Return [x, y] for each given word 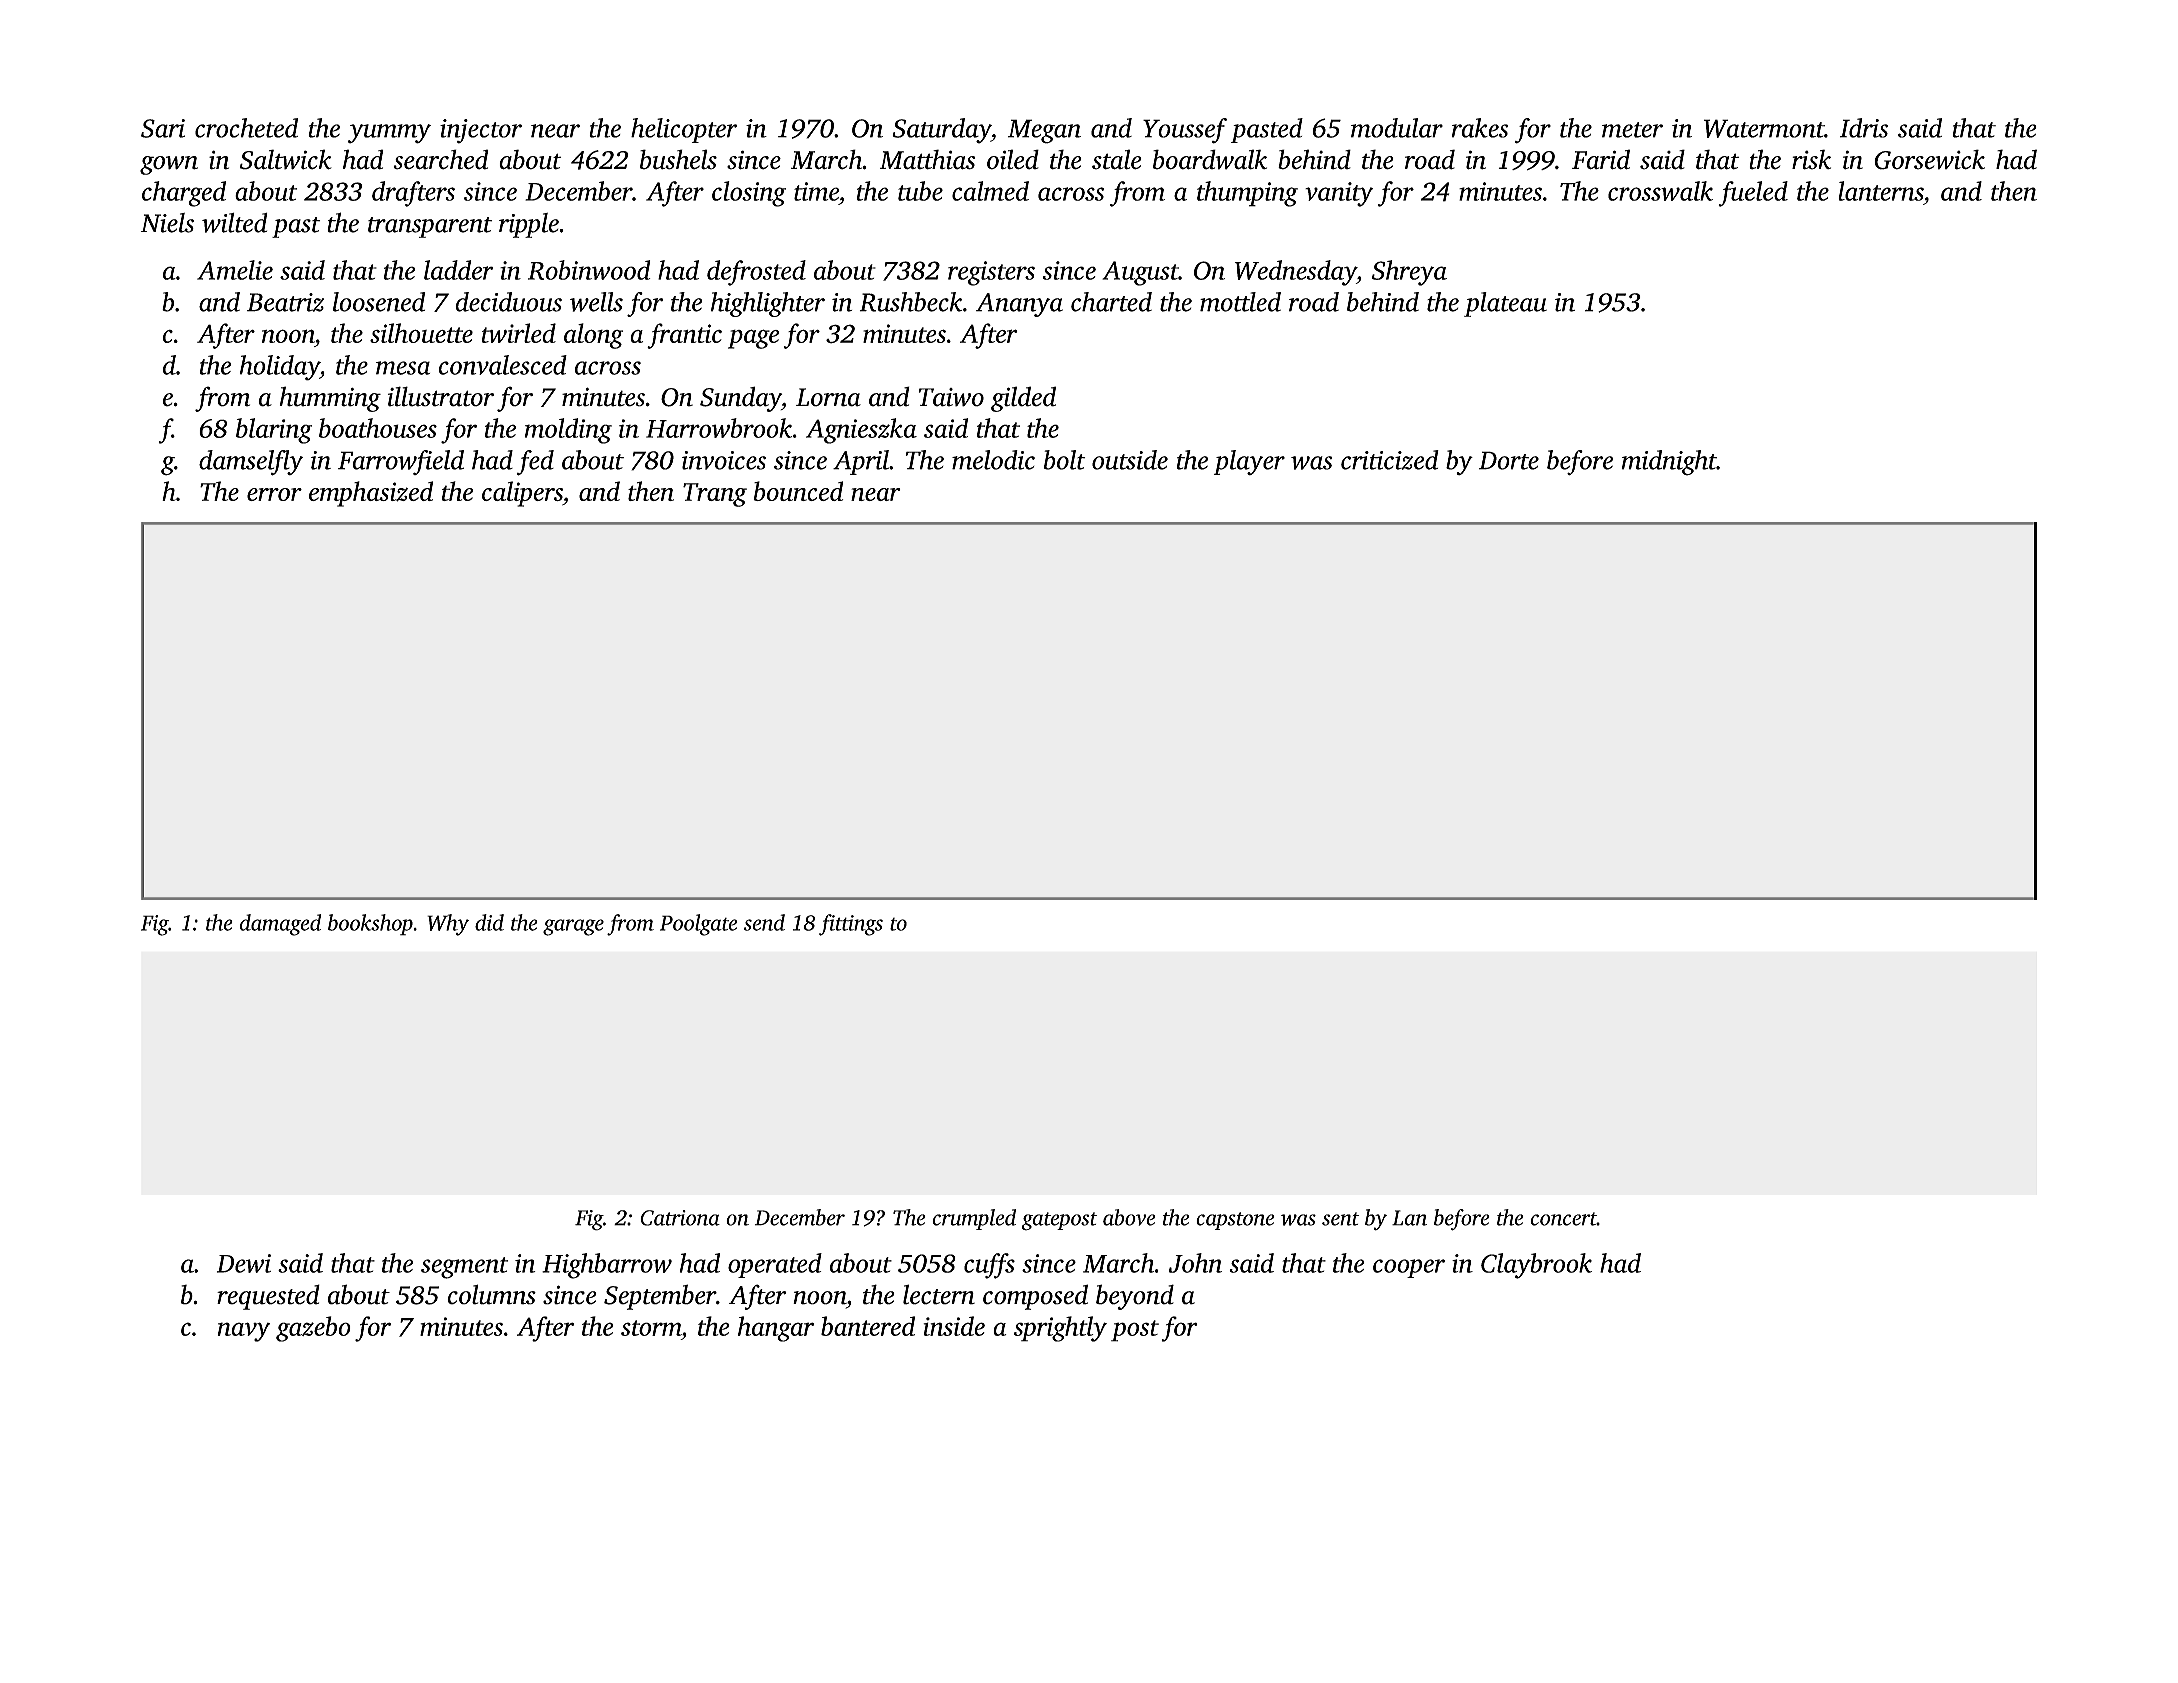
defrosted [756, 273]
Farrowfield [401, 462]
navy [244, 1332]
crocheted [246, 128]
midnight [1669, 463]
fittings [851, 925]
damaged [280, 925]
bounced [798, 491]
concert [1563, 1219]
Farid [1601, 159]
